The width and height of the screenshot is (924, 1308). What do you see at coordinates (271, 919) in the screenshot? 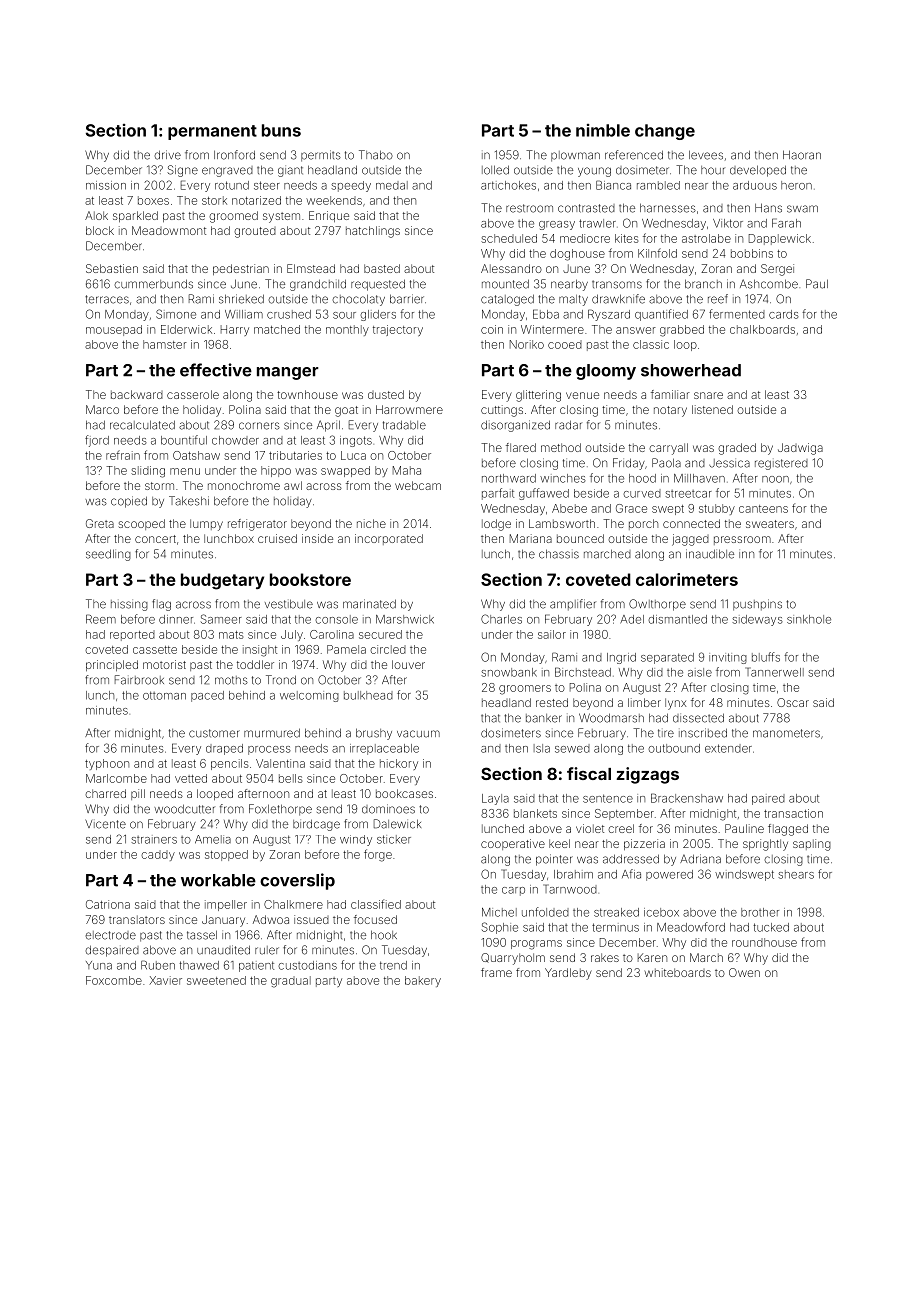
I see `Adwoa` at bounding box center [271, 919].
